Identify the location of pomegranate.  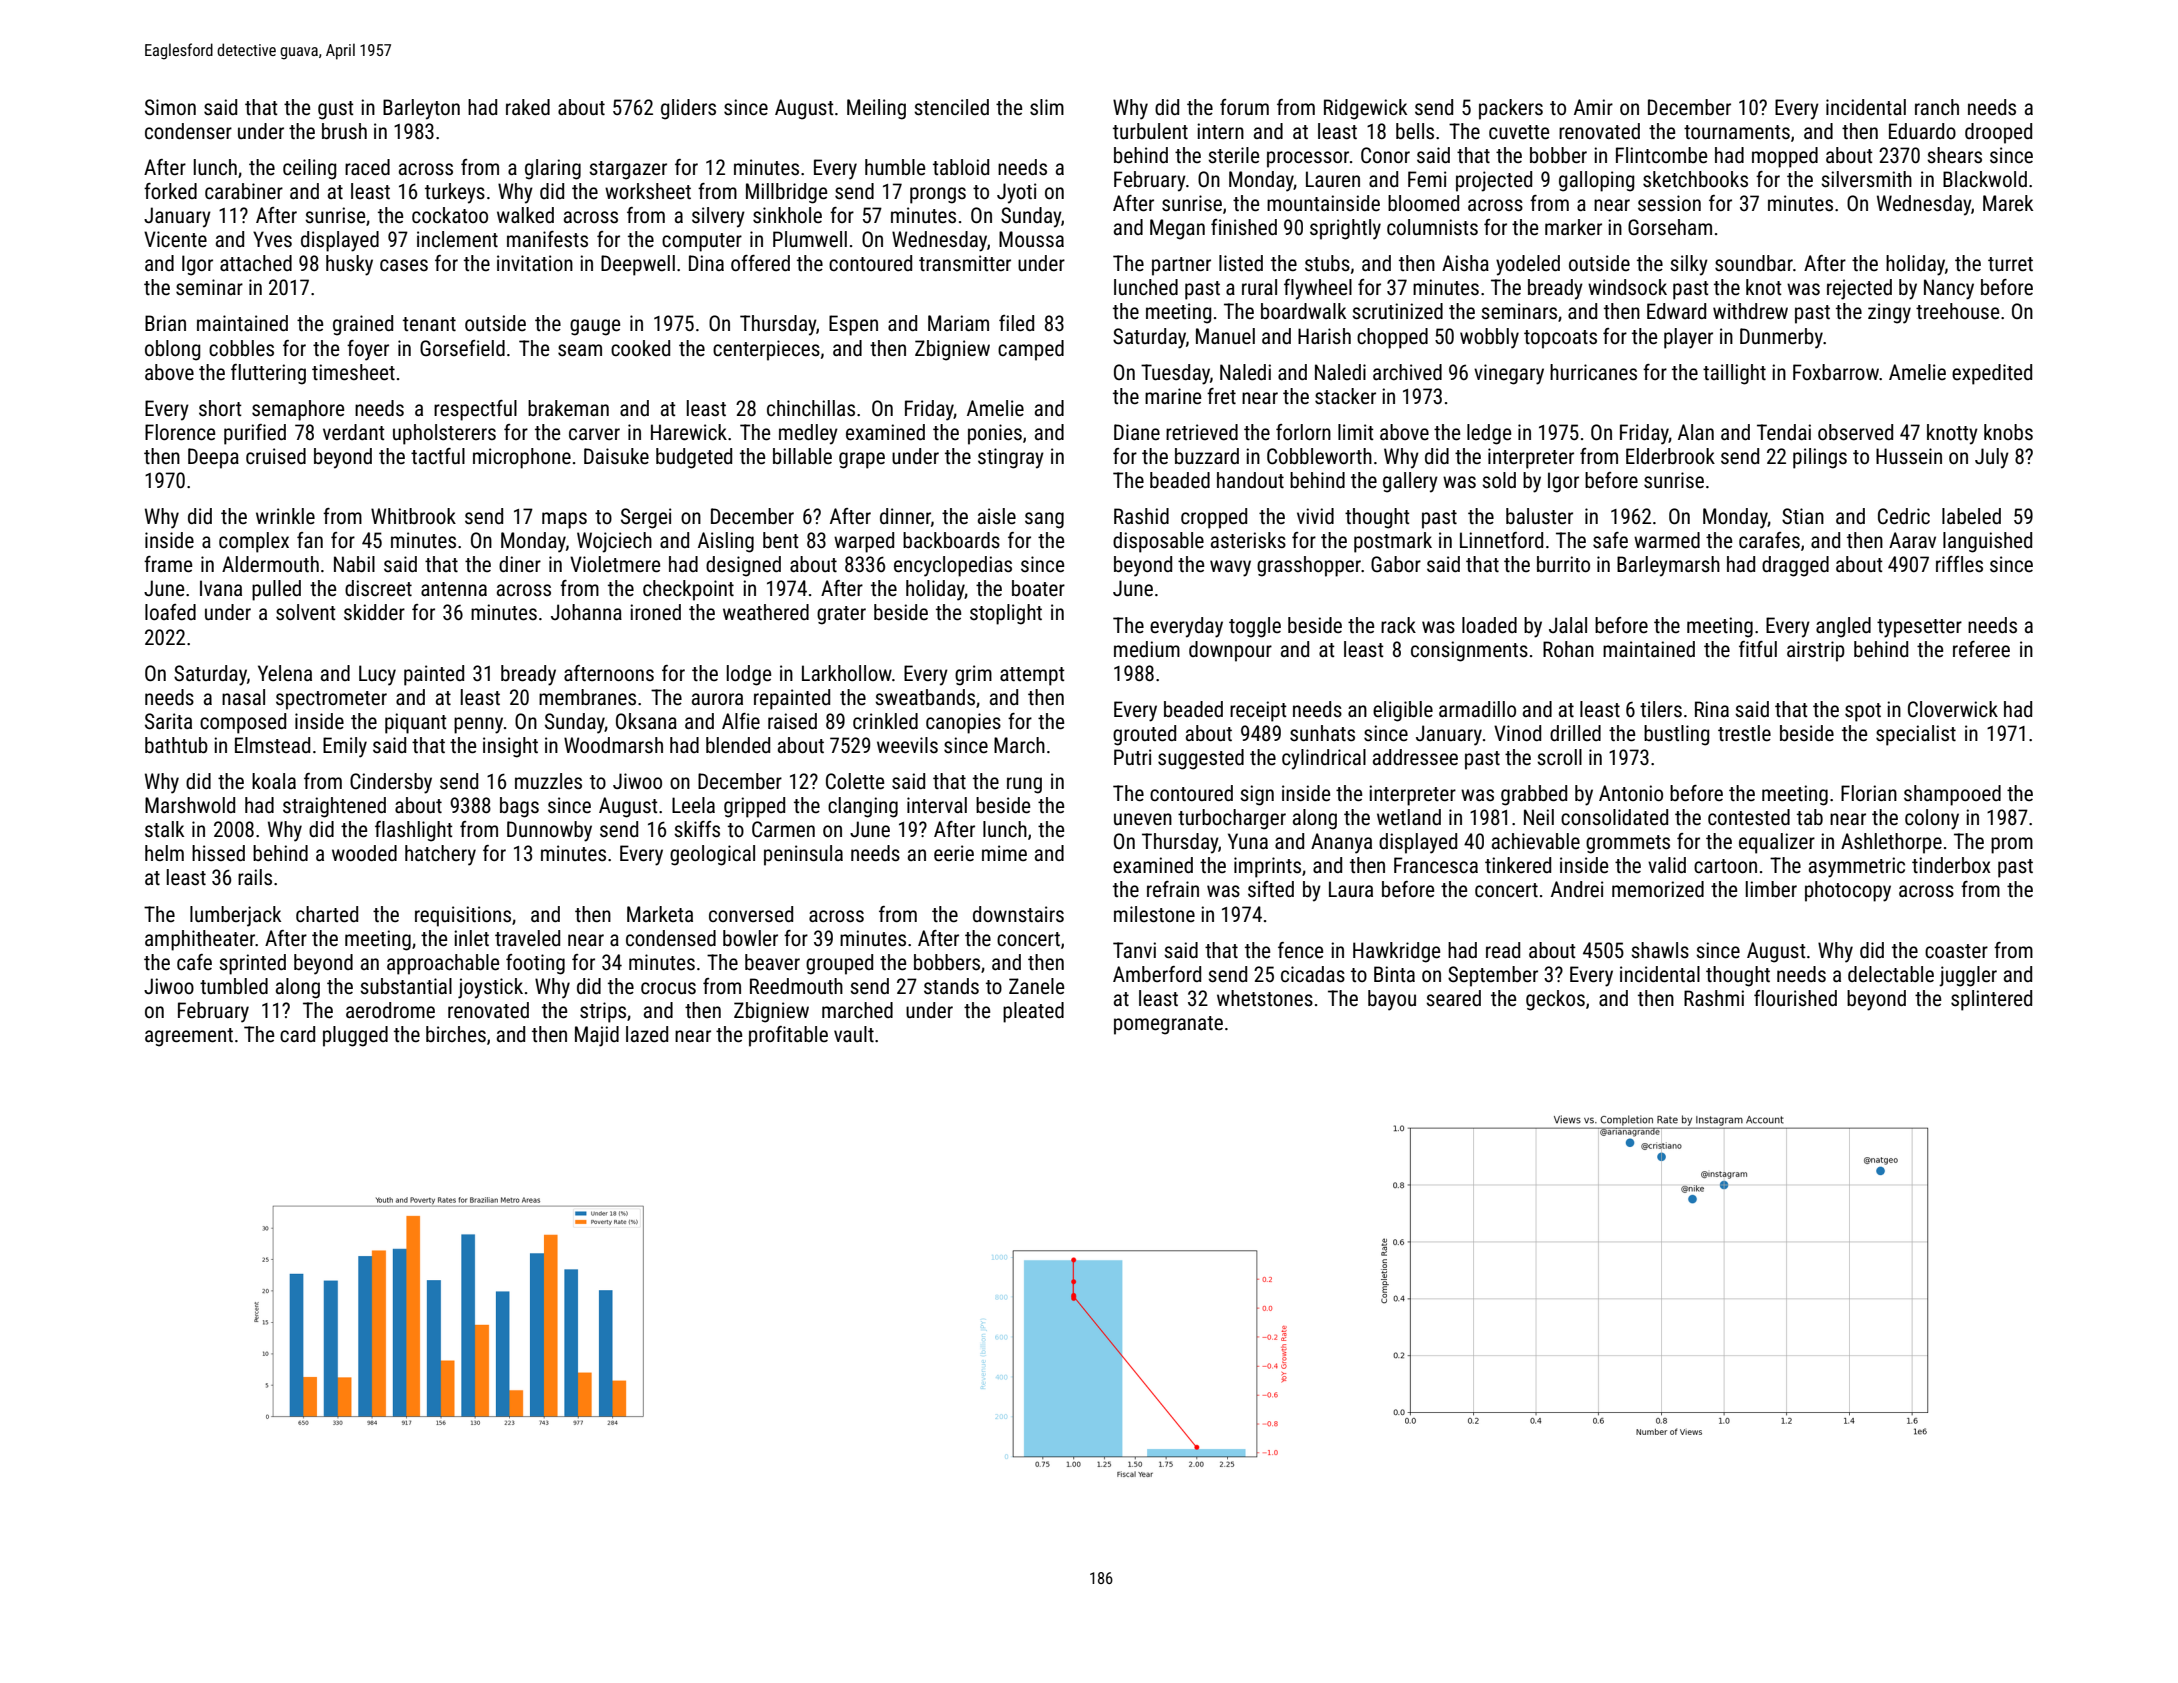
(1168, 1025).
